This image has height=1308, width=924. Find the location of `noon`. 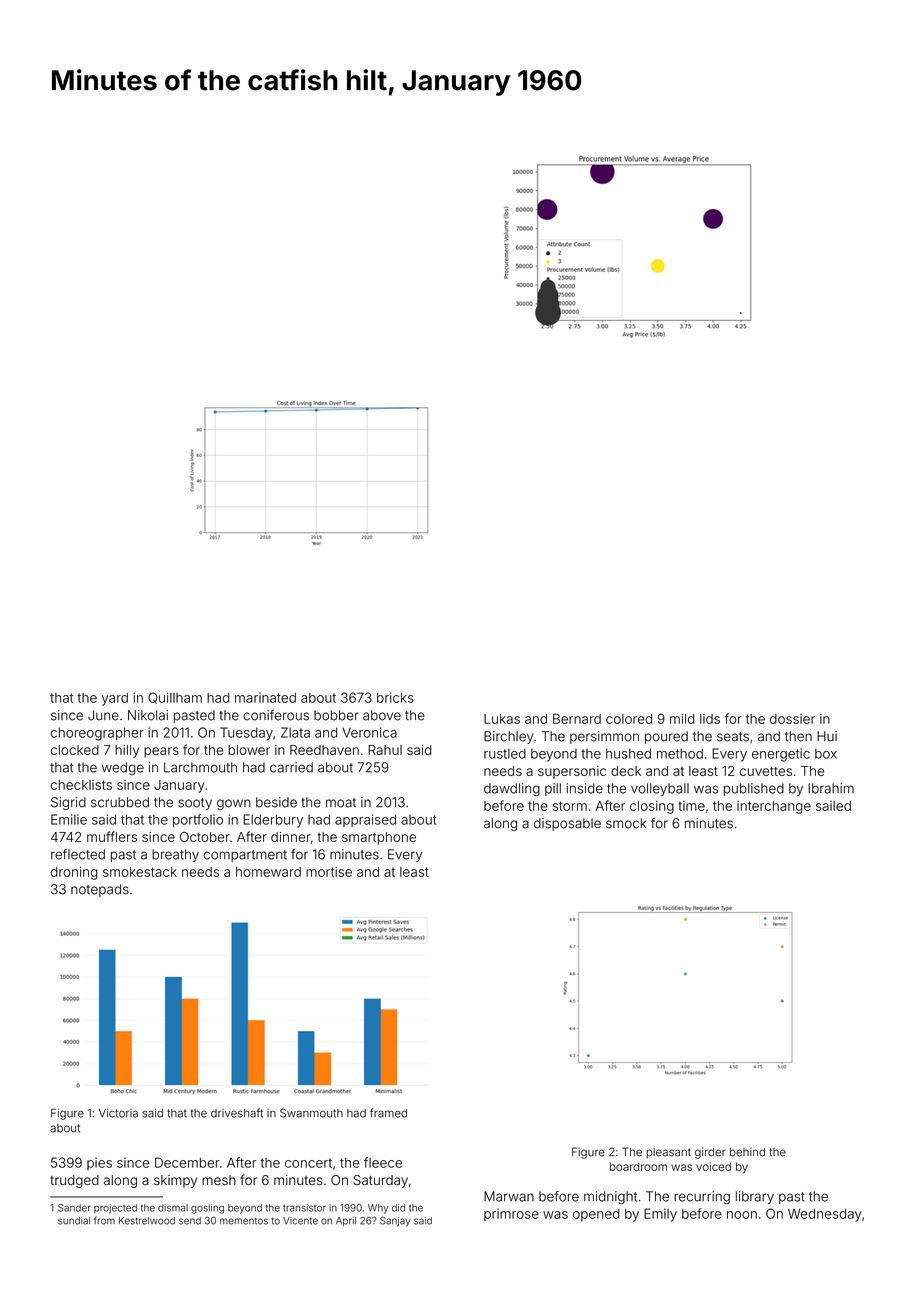

noon is located at coordinates (742, 1215).
